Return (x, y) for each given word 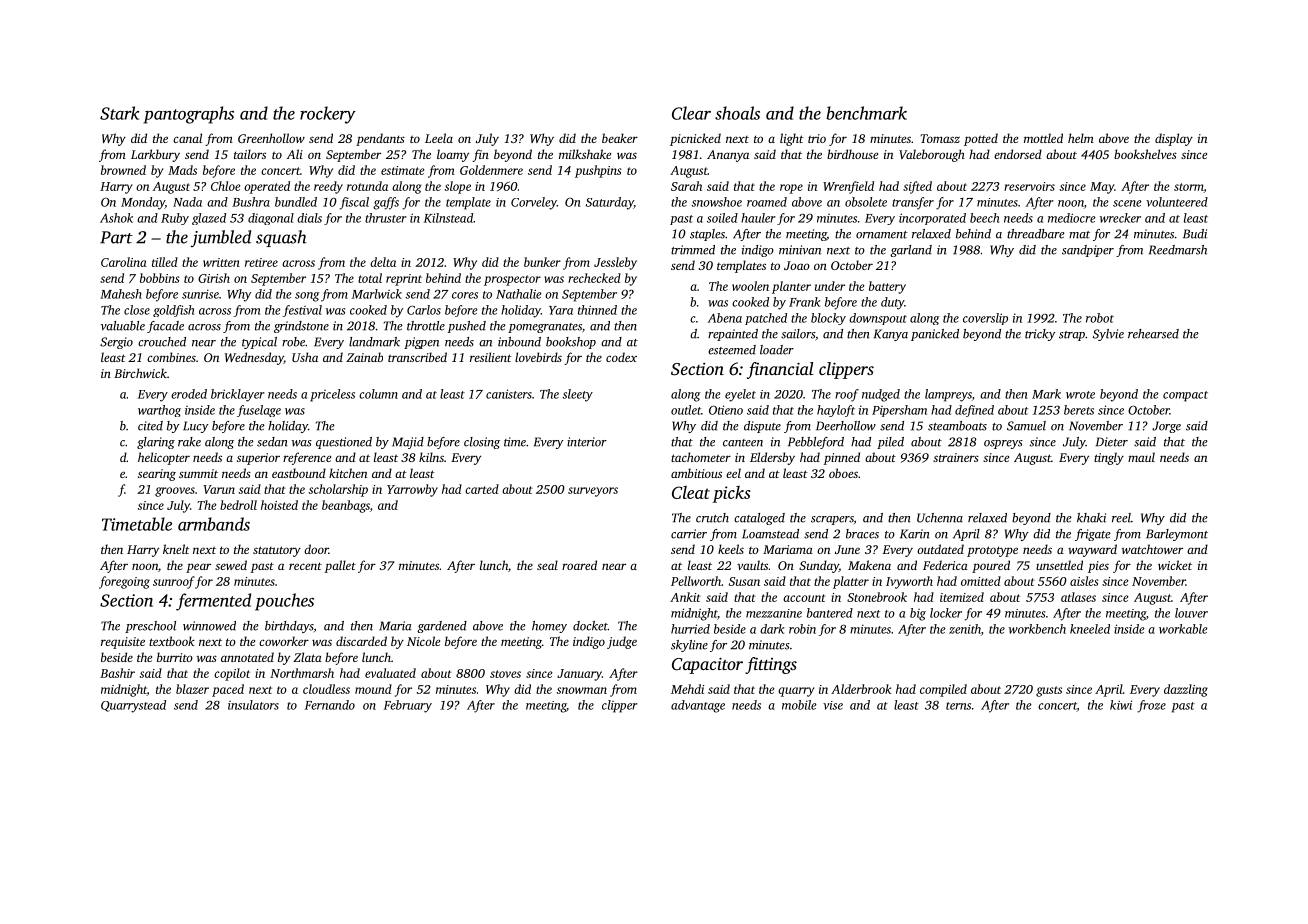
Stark (119, 113)
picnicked (695, 139)
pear (198, 568)
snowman (582, 690)
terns (958, 706)
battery (887, 287)
